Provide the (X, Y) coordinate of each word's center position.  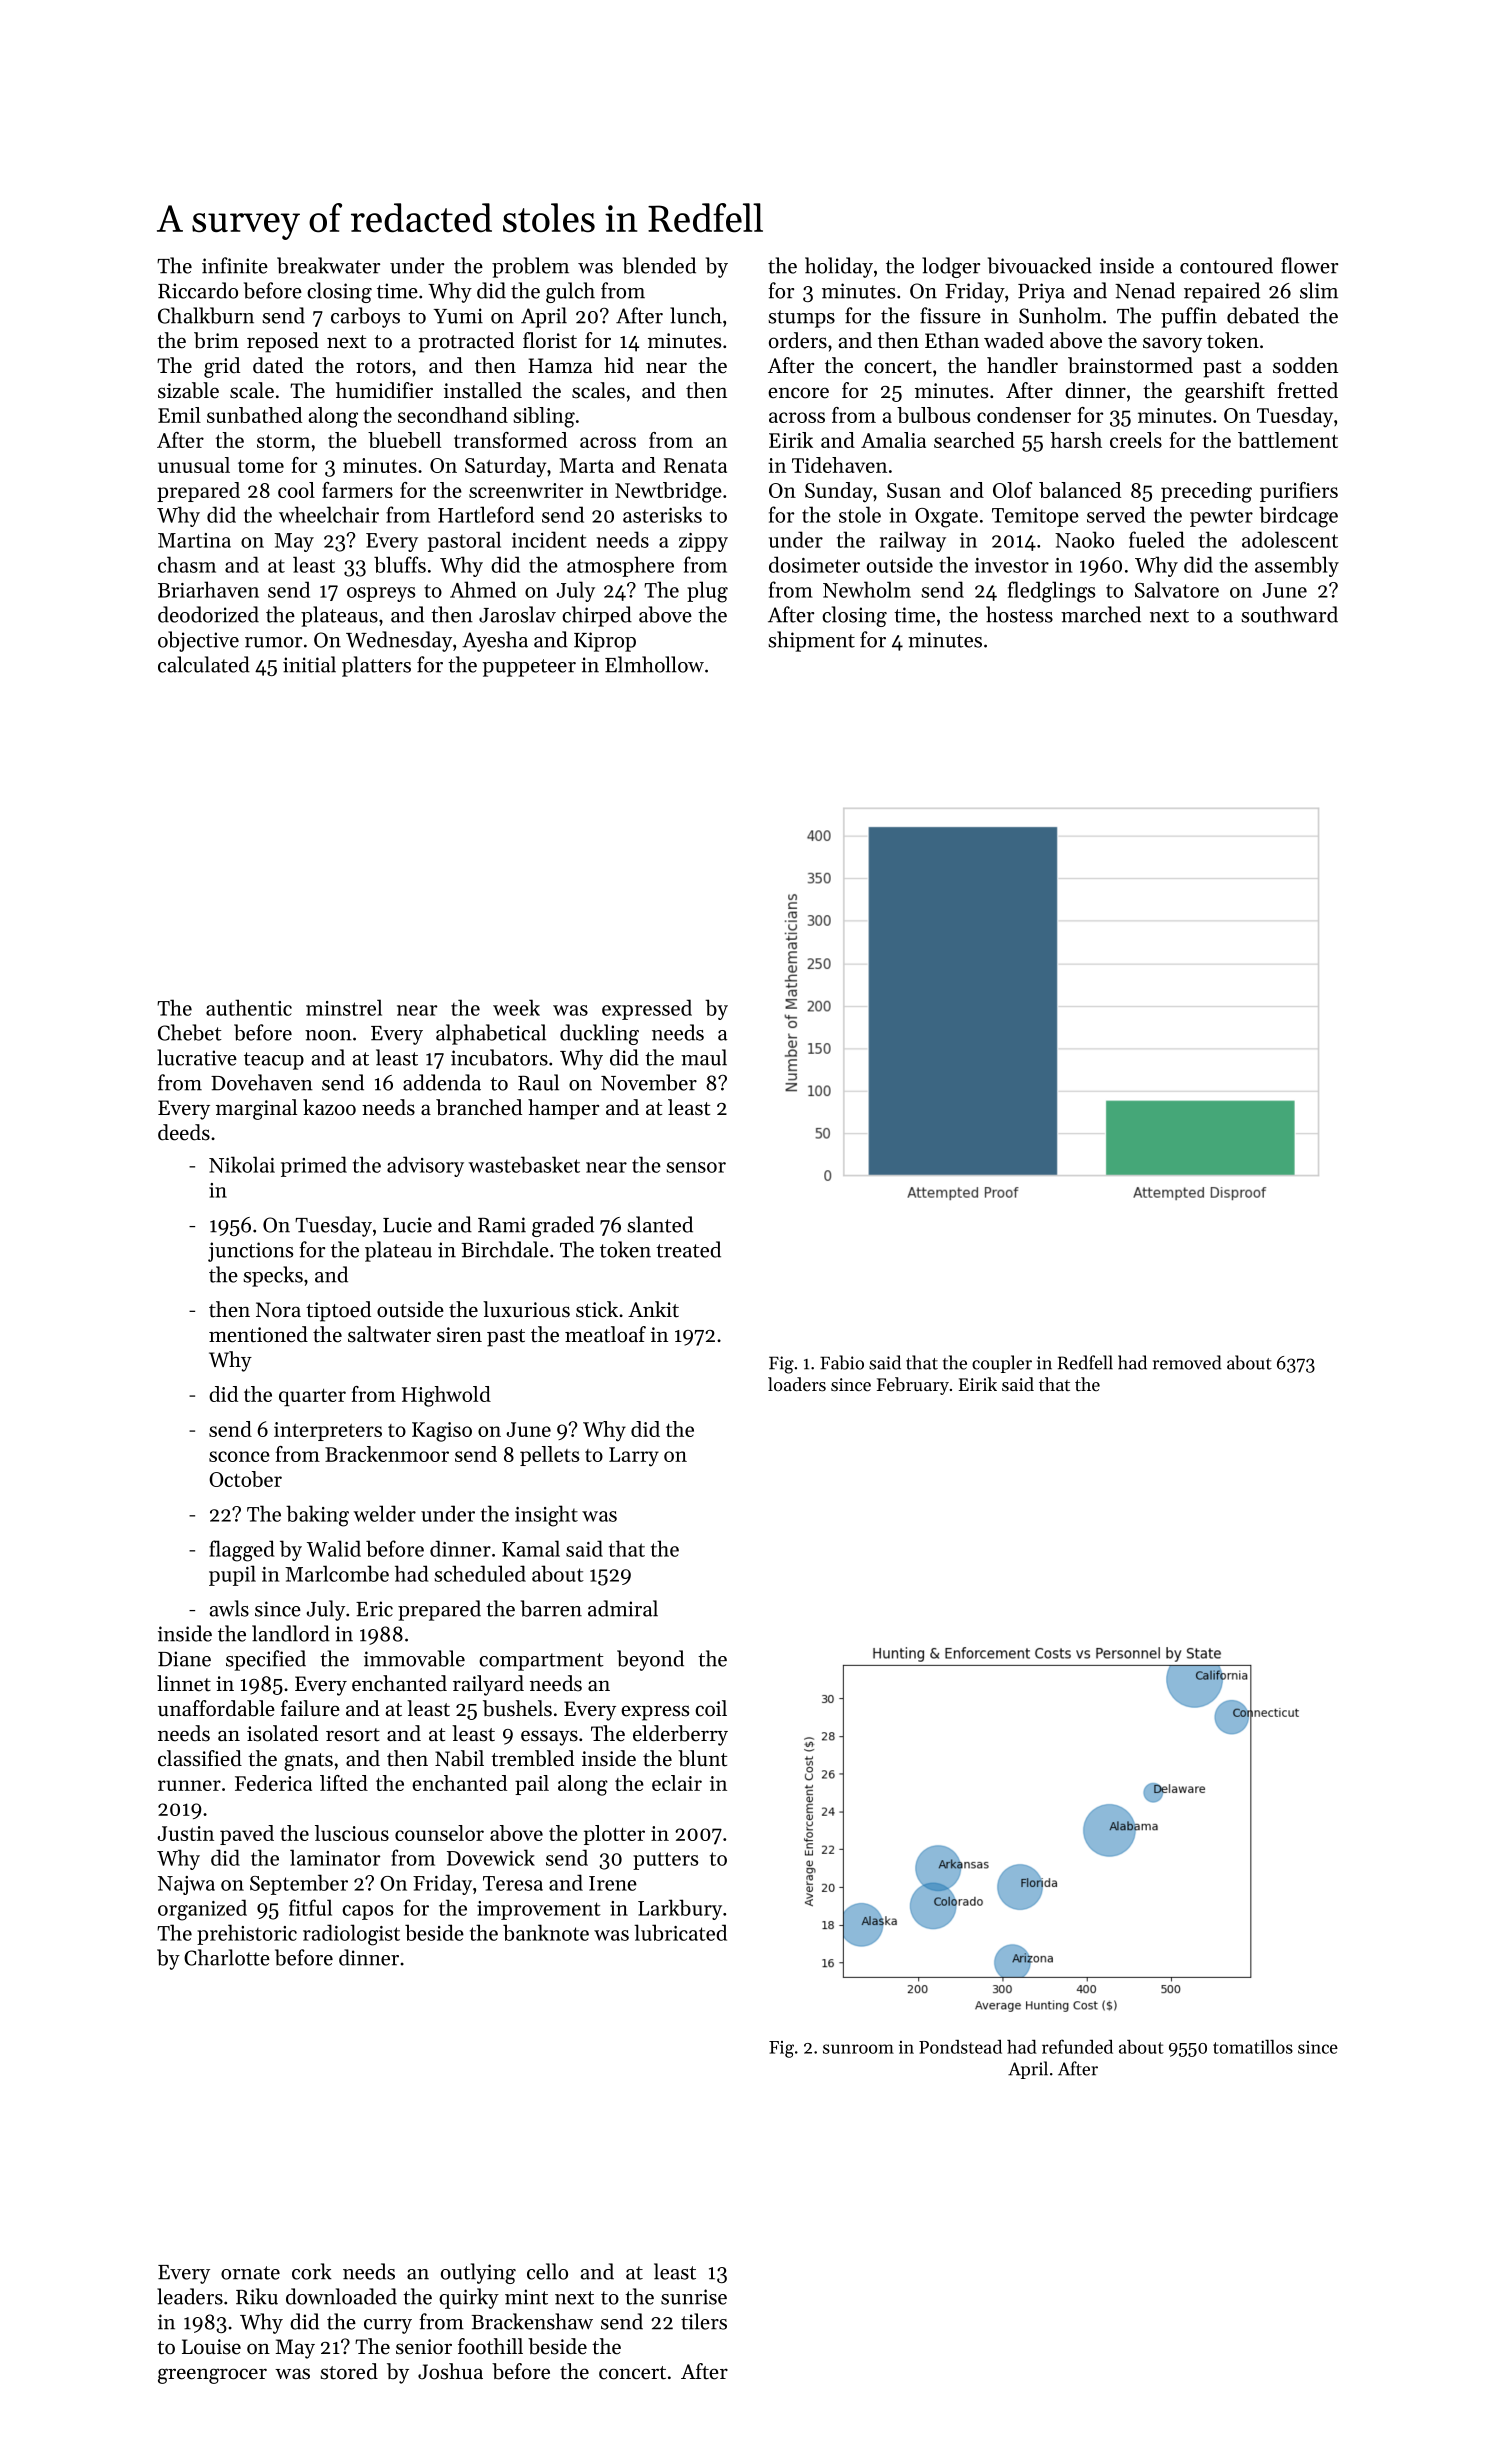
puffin (1189, 317)
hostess (1019, 614)
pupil (232, 1575)
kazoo (329, 1107)
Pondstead (960, 2047)
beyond (650, 1660)
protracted (466, 342)
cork (312, 2271)
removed (1187, 1362)
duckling (599, 1034)
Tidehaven (839, 465)
